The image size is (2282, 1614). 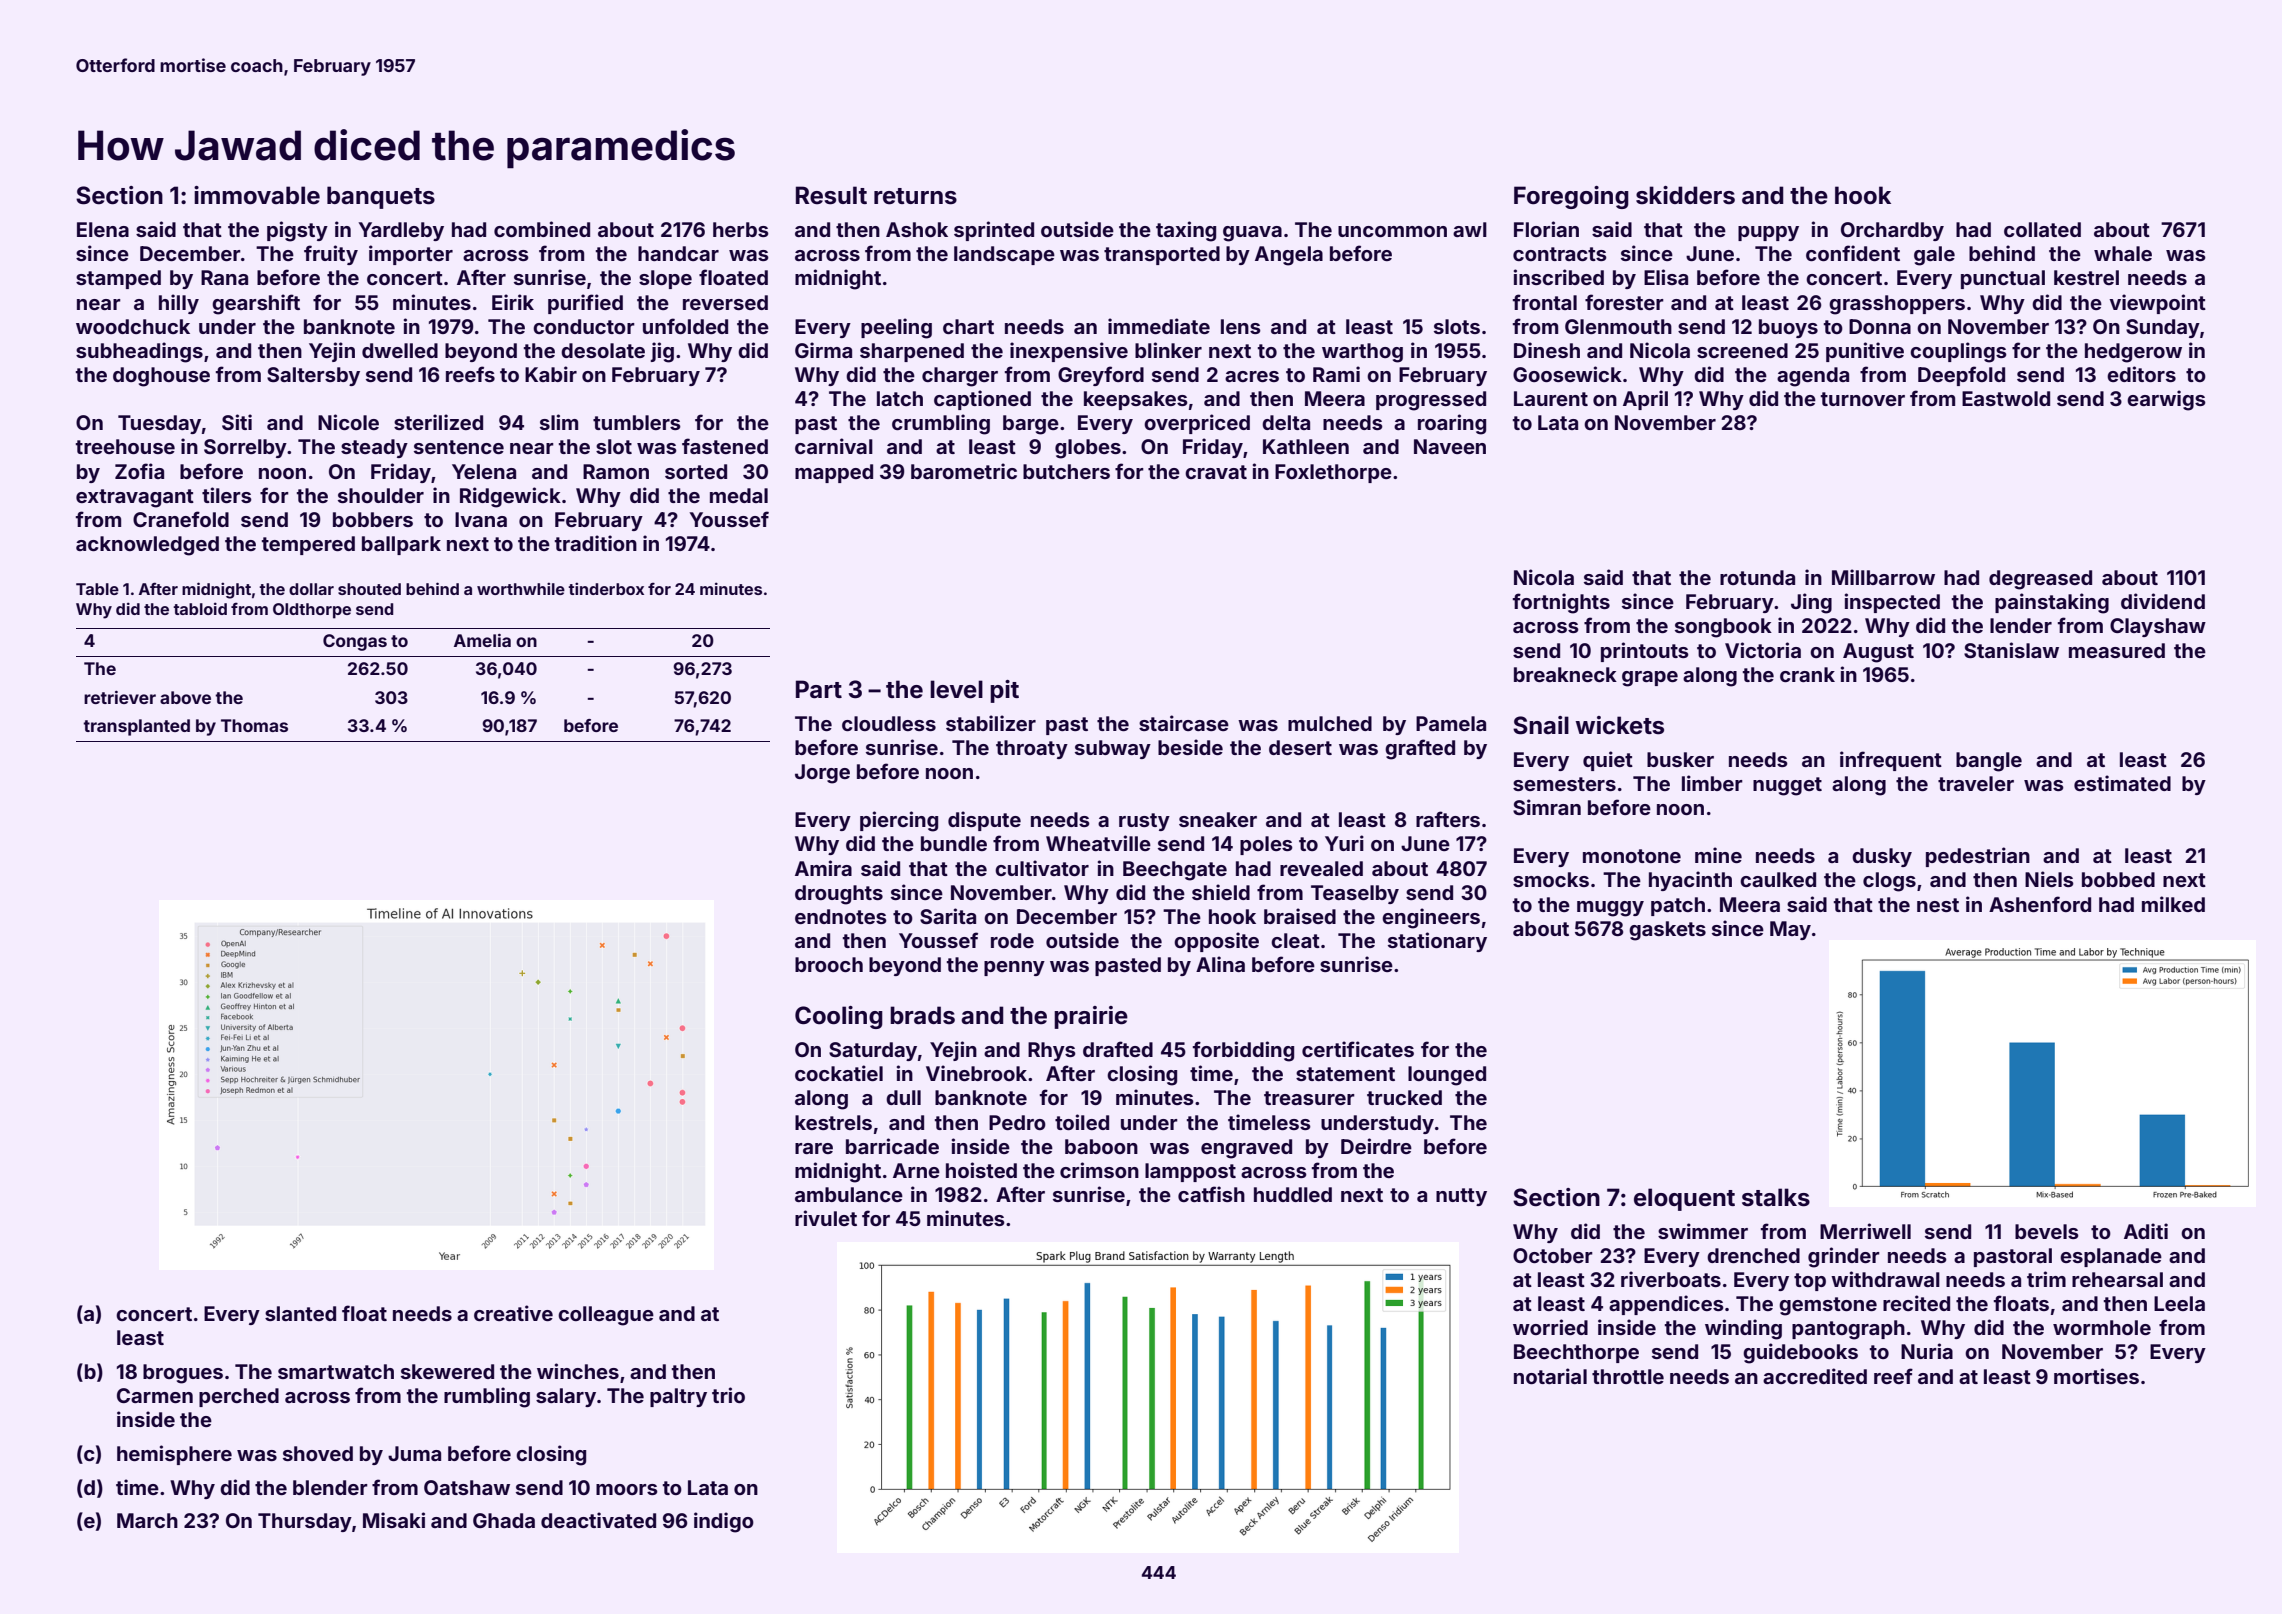 What do you see at coordinates (245, 448) in the page?
I see `Sorrelby` at bounding box center [245, 448].
